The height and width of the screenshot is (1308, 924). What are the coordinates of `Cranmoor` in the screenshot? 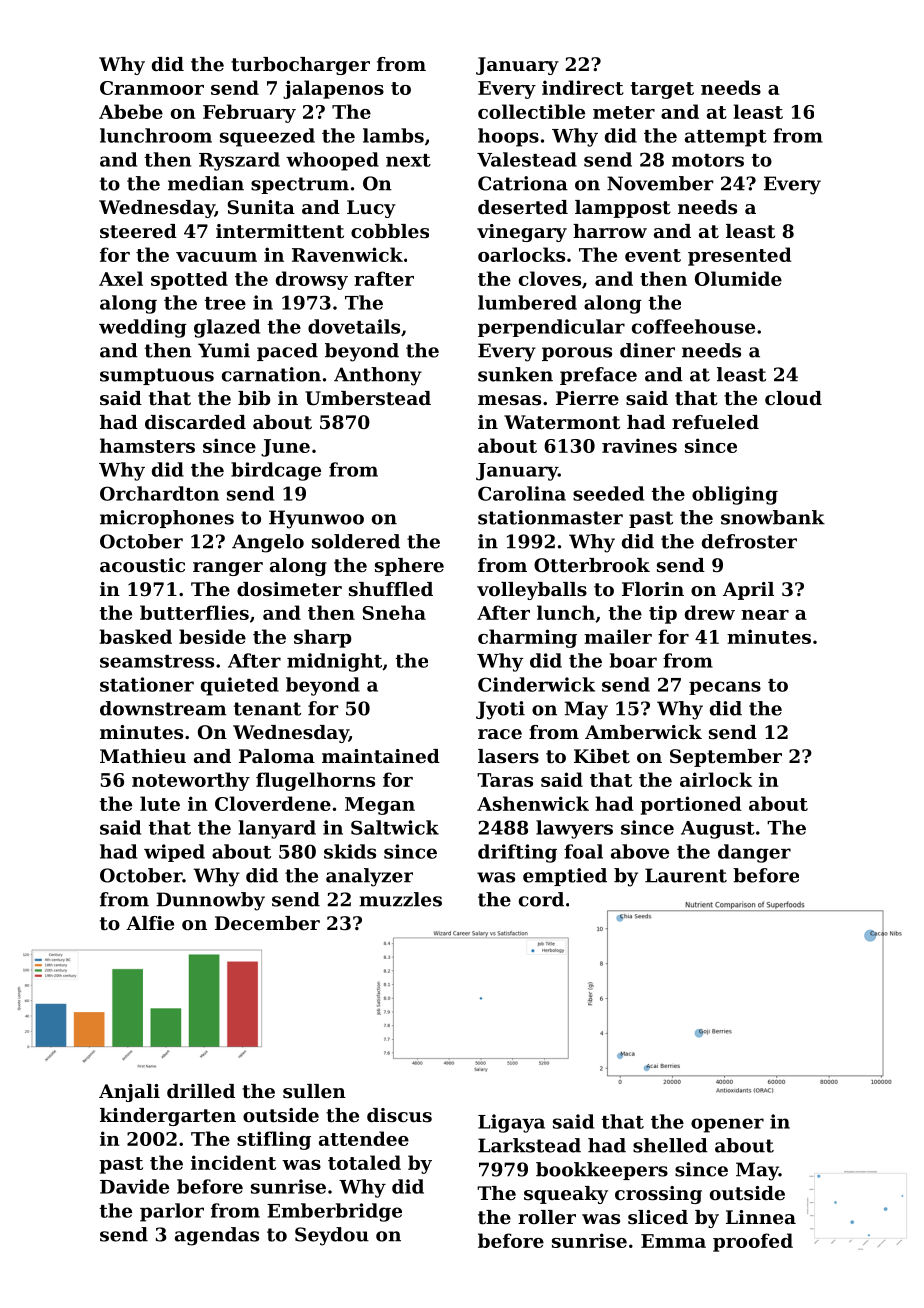 It's located at (152, 88).
